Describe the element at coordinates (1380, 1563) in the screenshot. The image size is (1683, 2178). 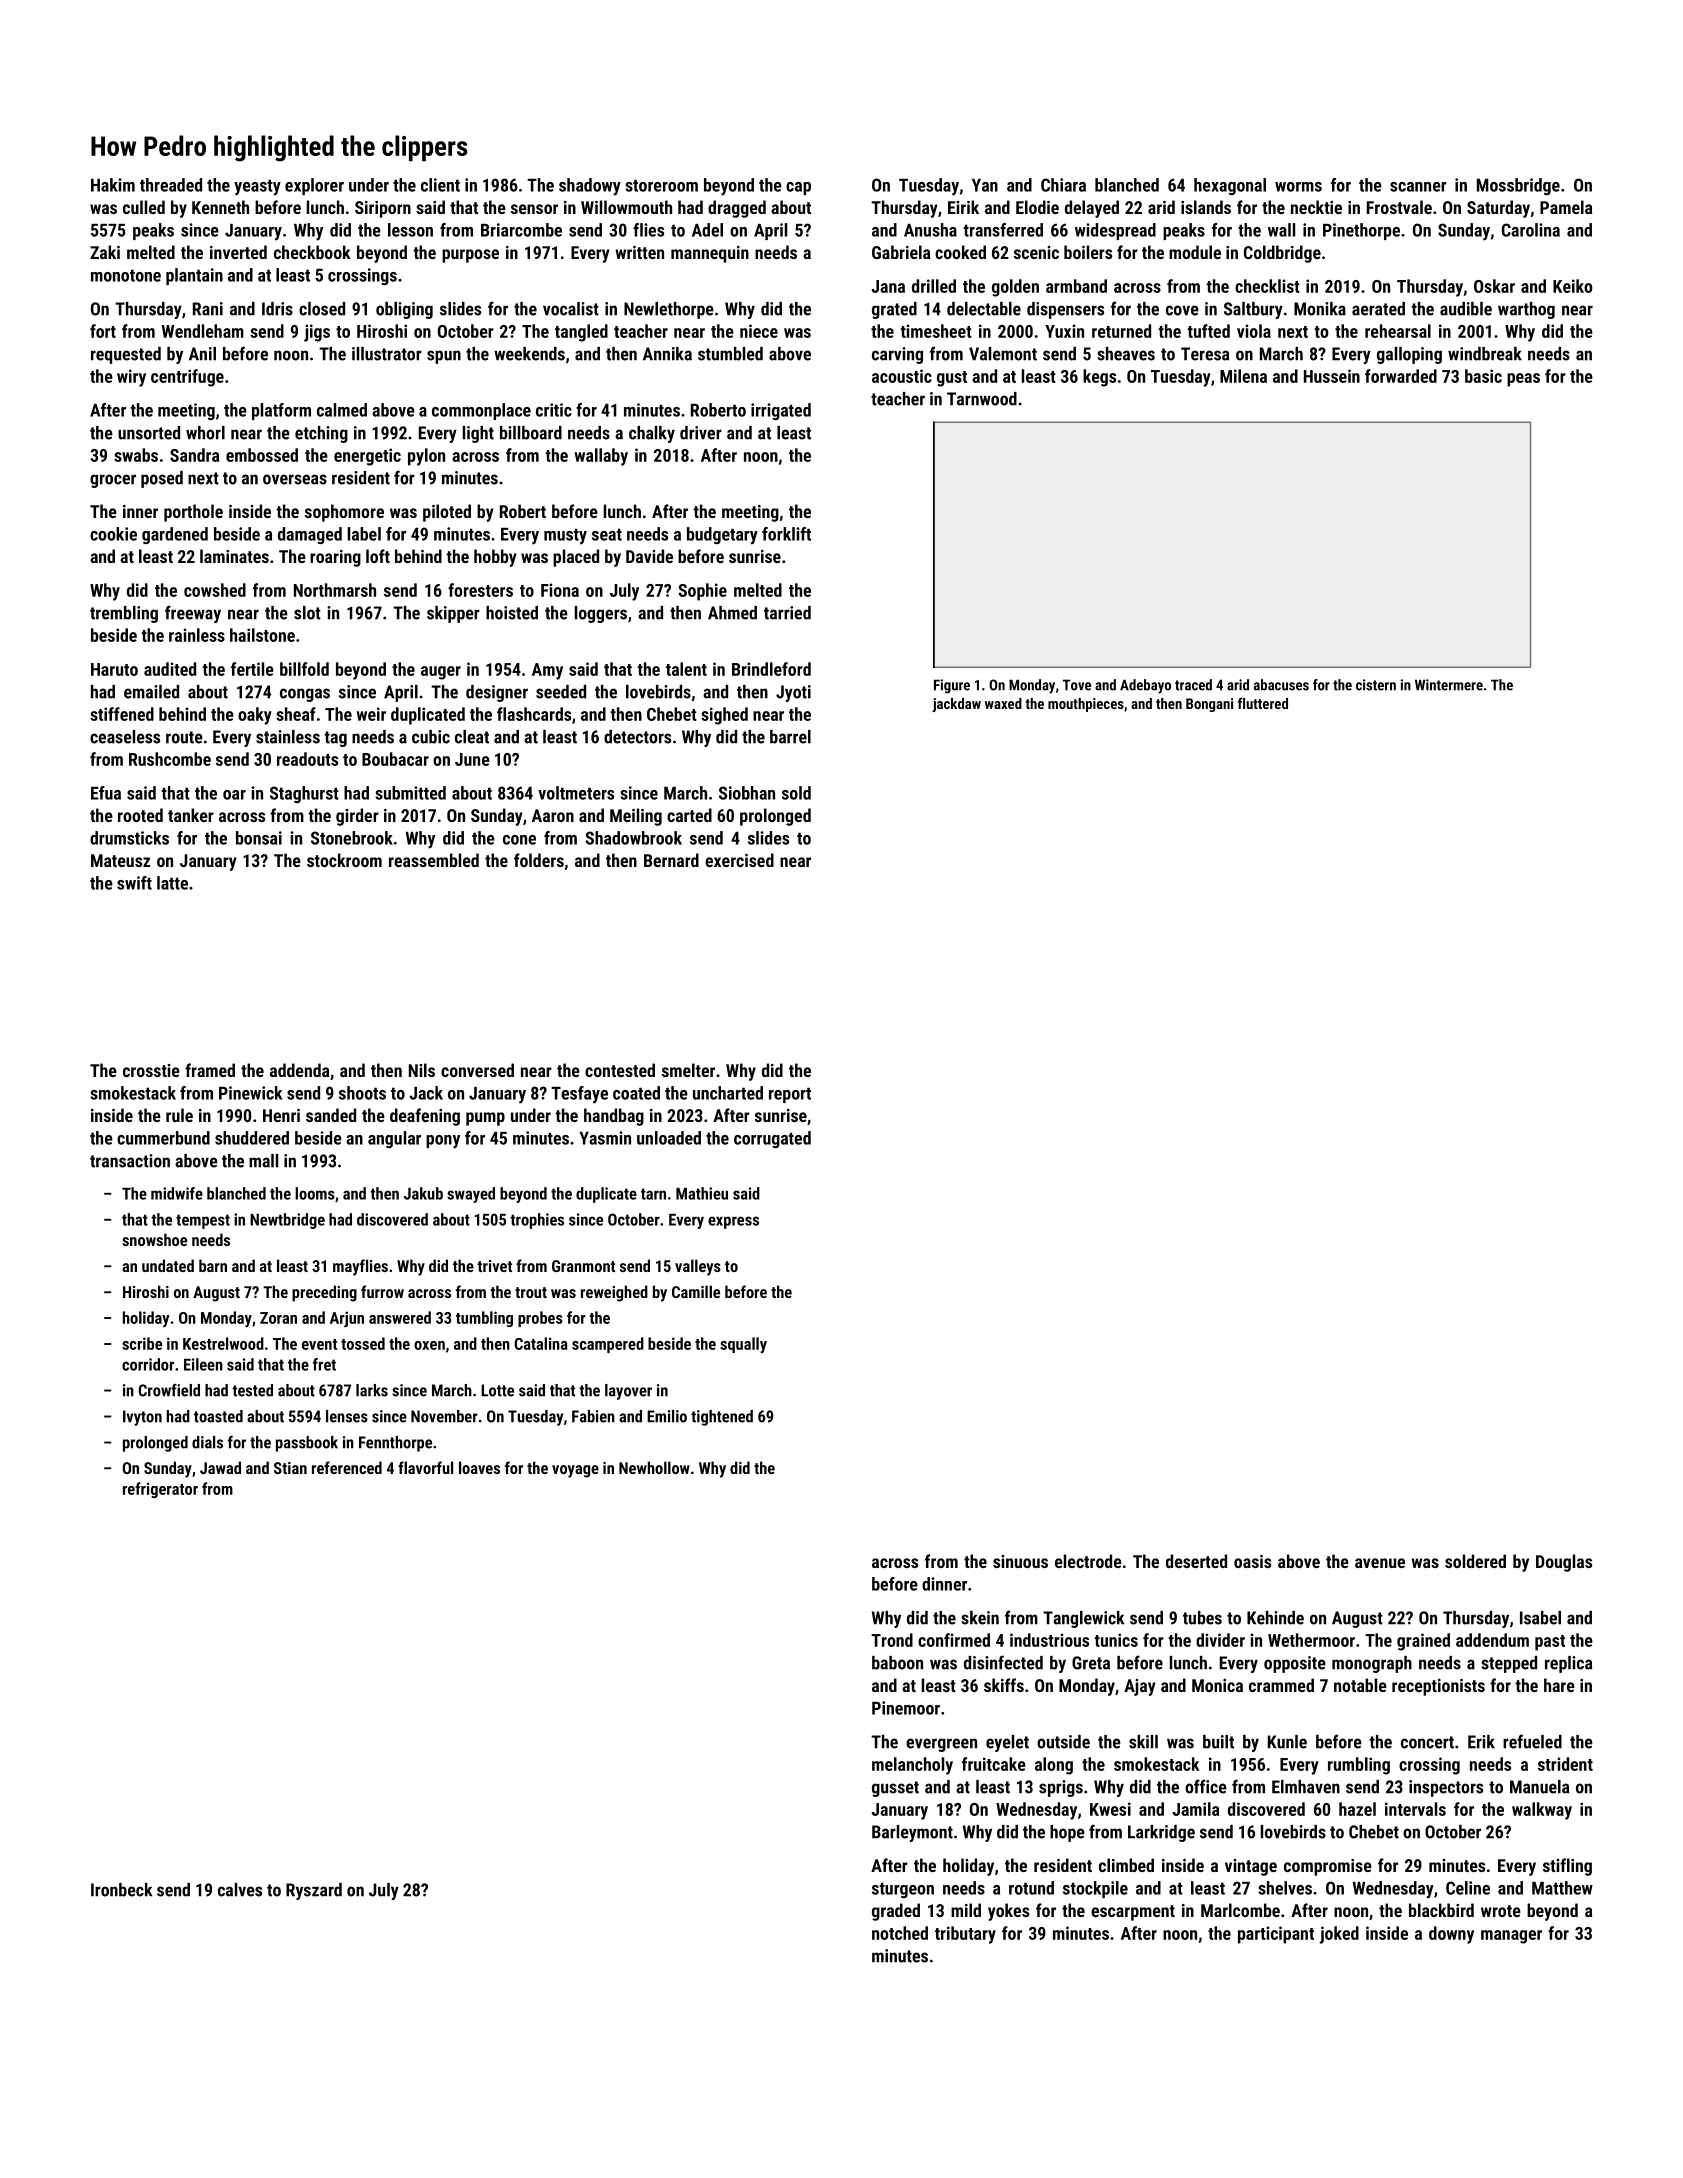
I see `avenue` at that location.
